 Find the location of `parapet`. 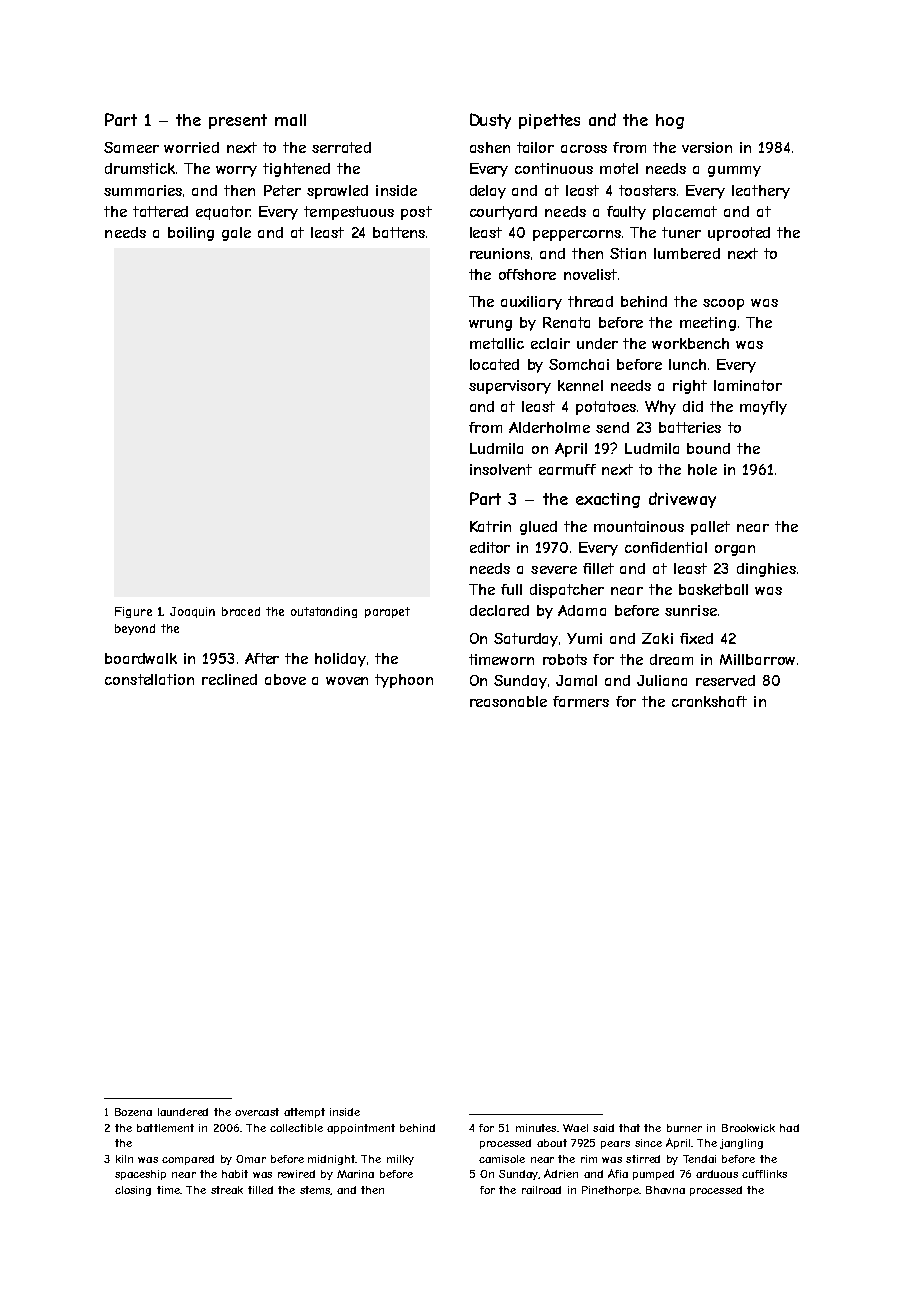

parapet is located at coordinates (387, 612).
